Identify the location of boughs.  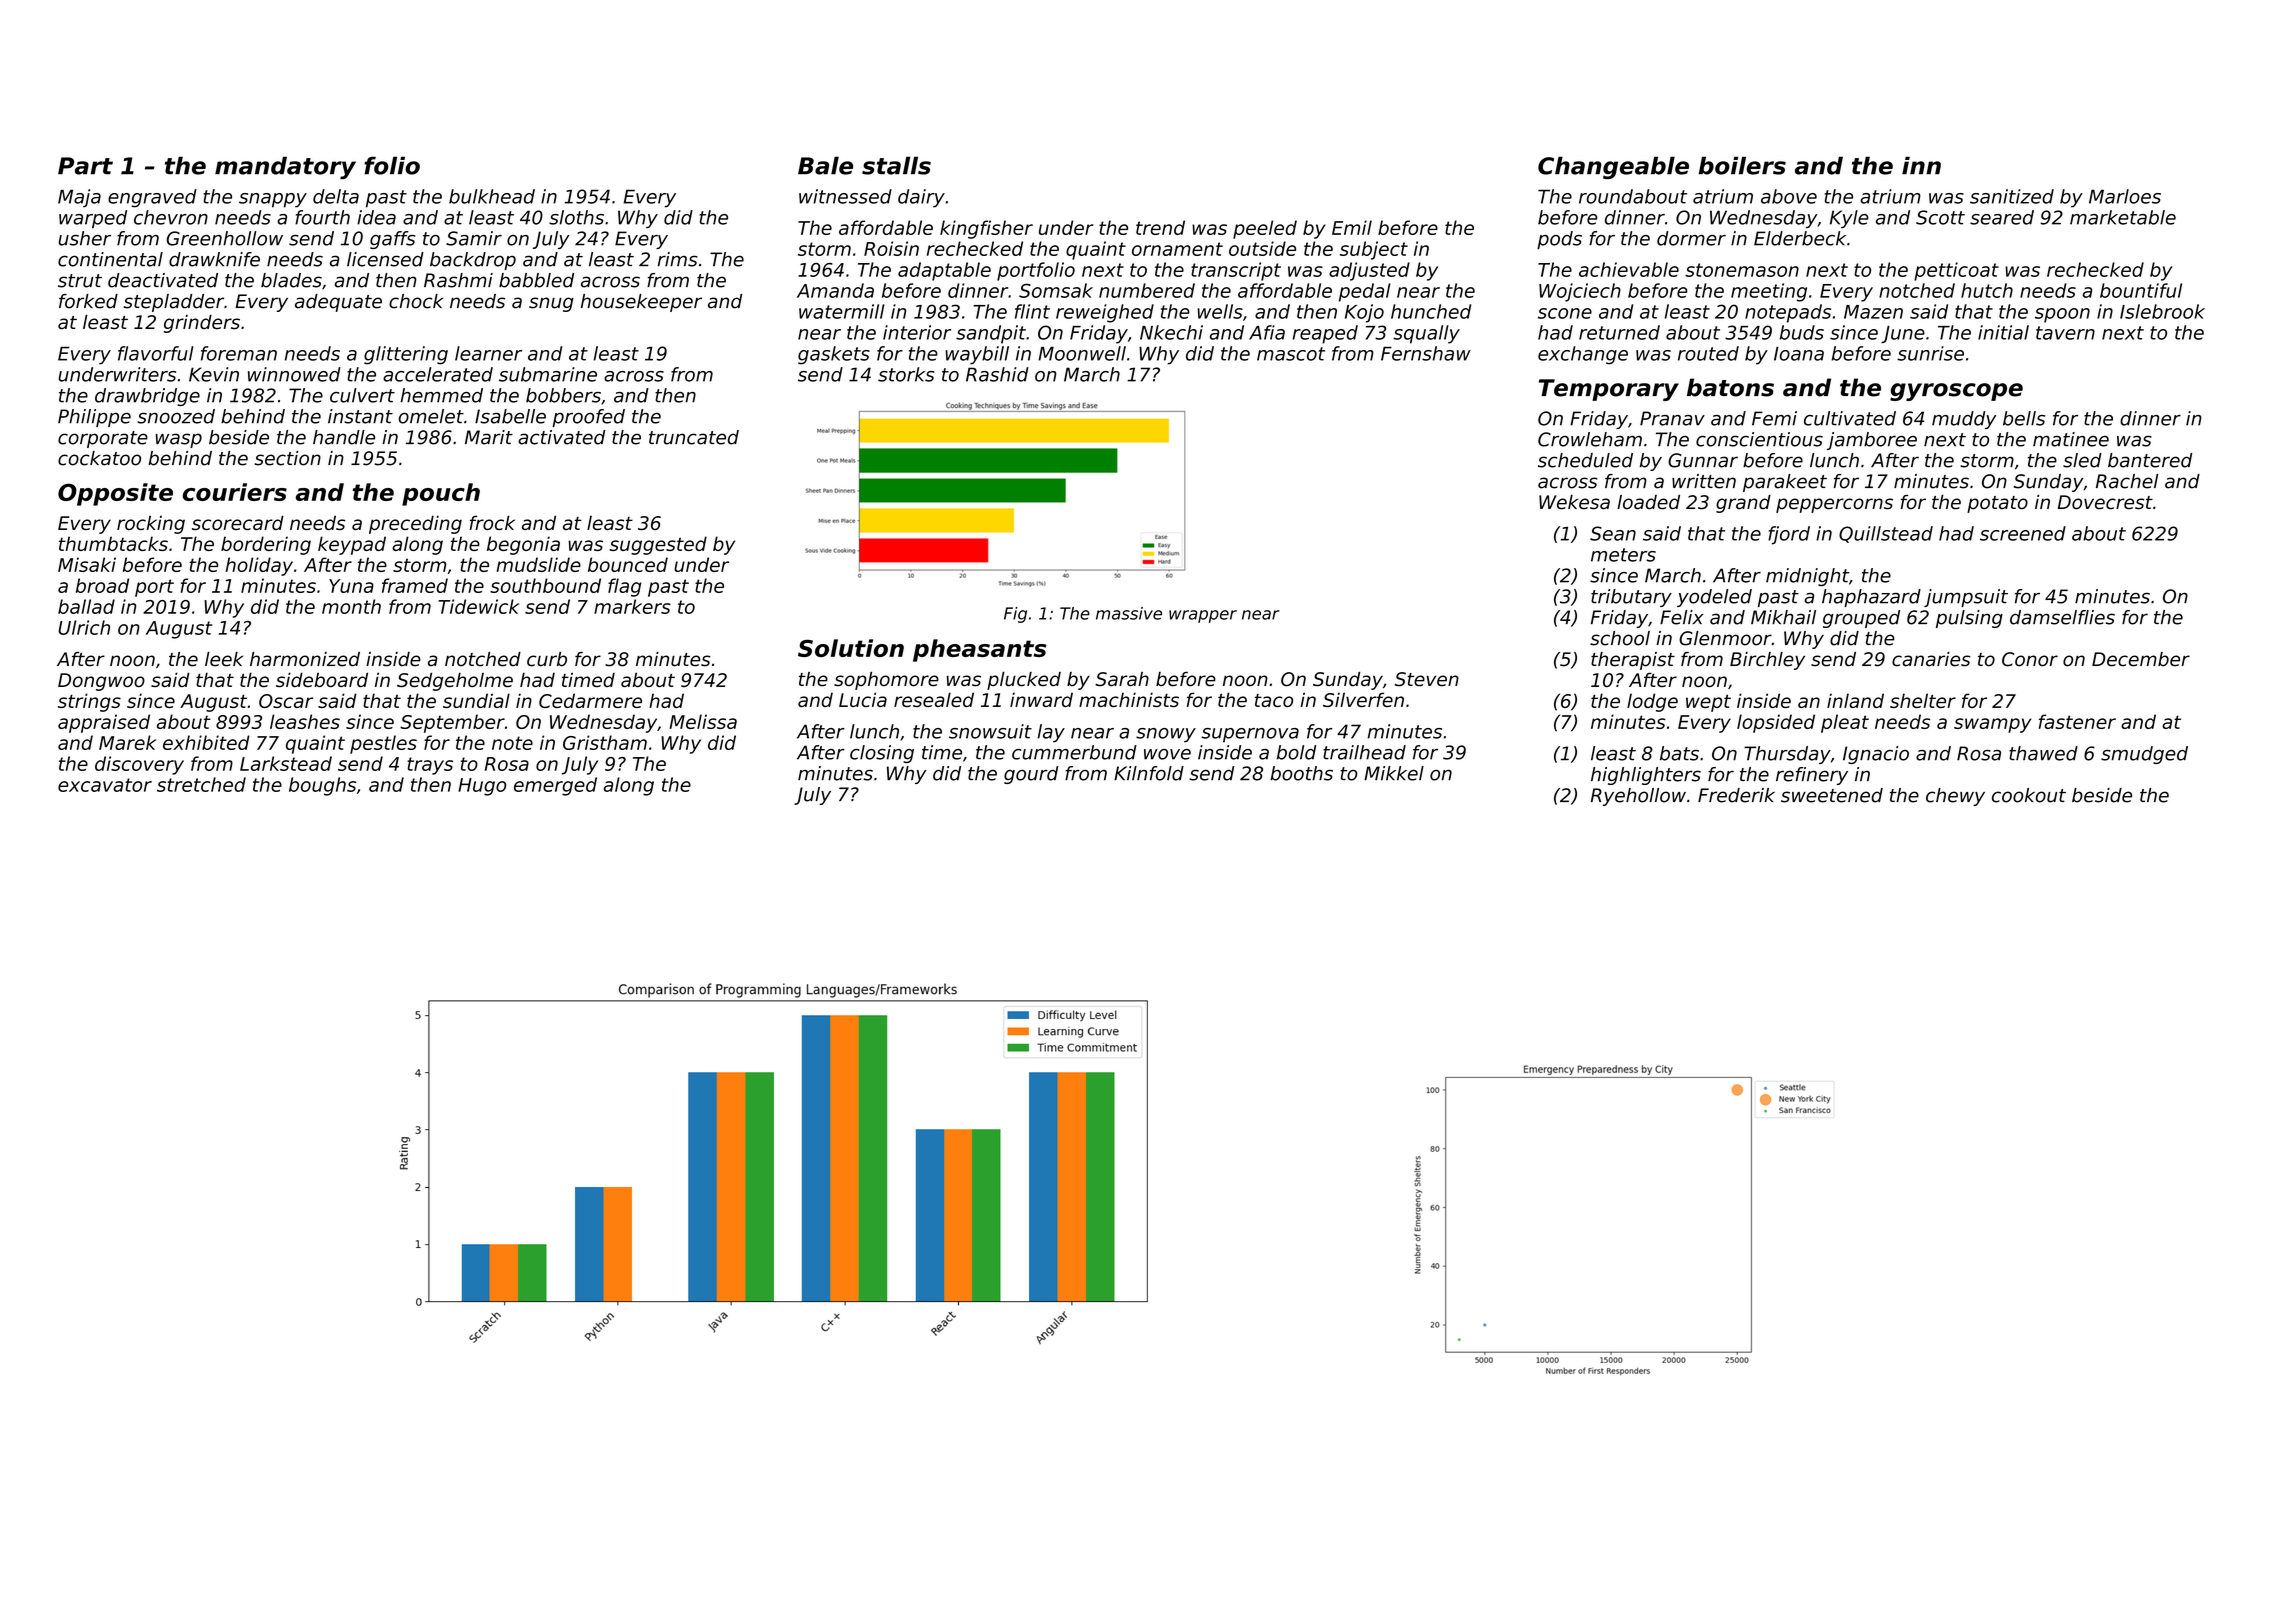
(322, 786).
